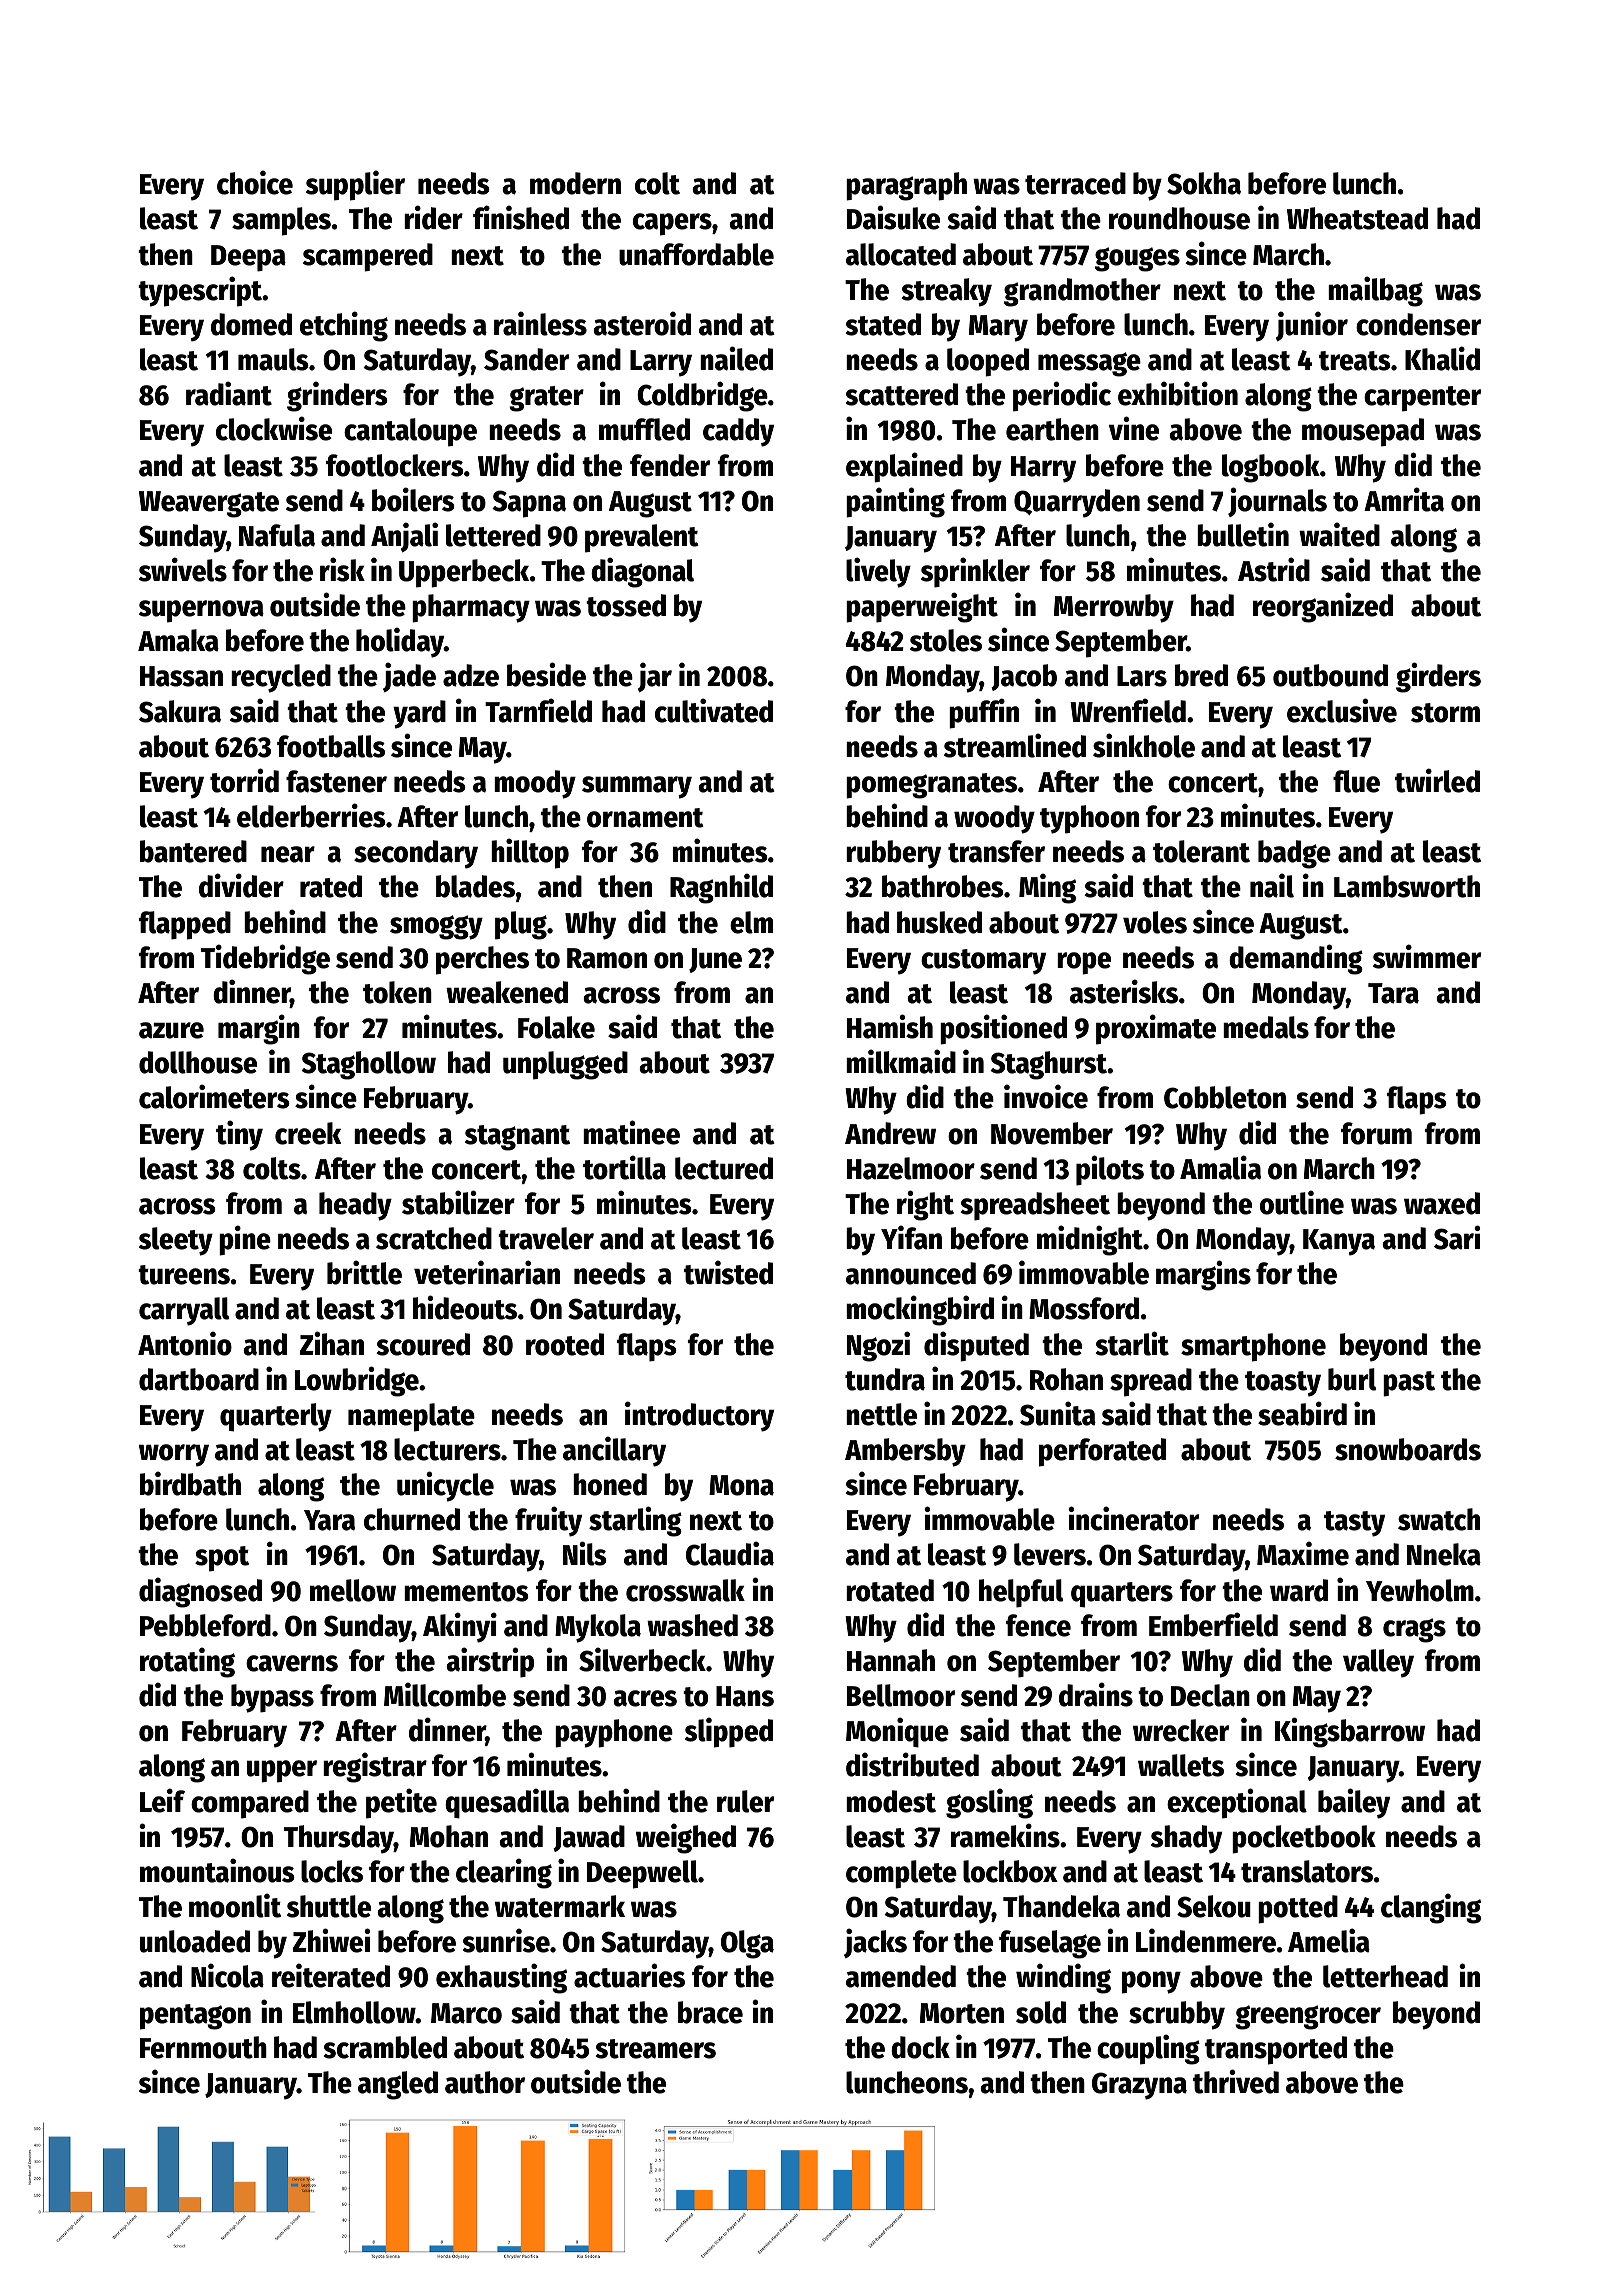  Describe the element at coordinates (946, 292) in the screenshot. I see `streaky` at that location.
